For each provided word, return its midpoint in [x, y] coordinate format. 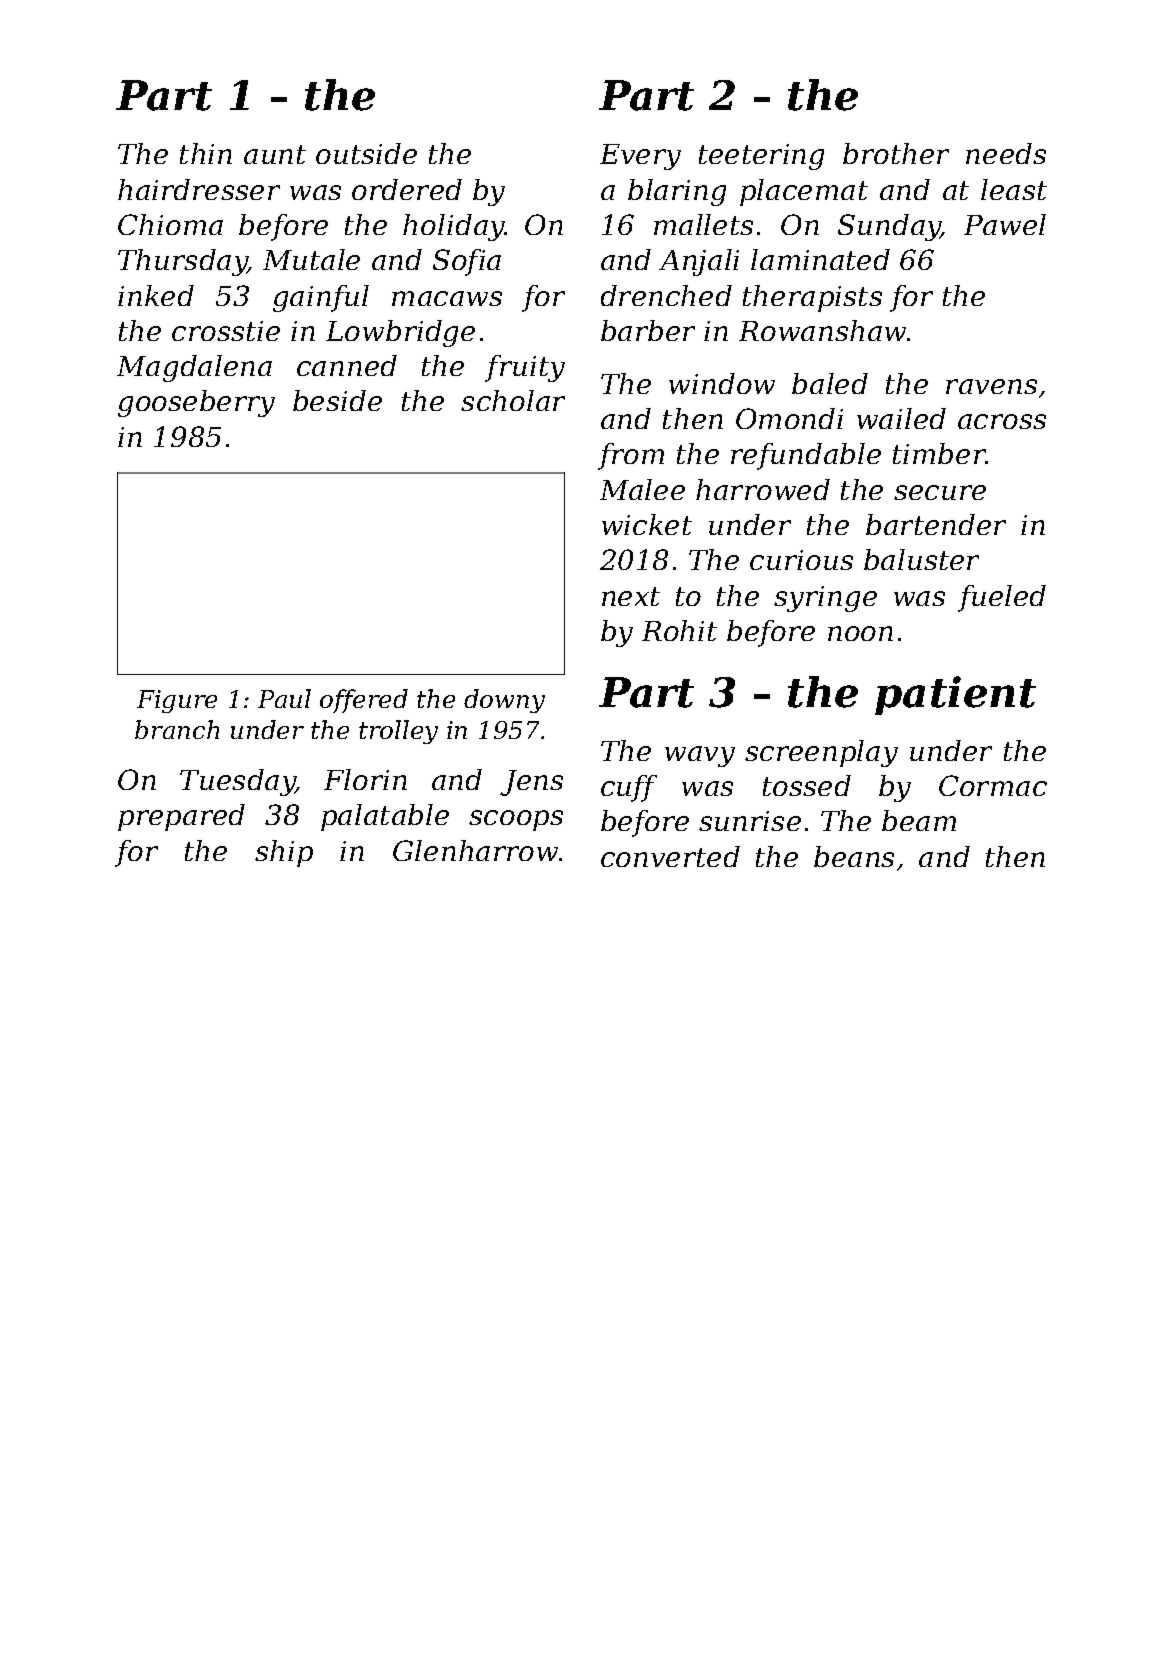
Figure [177, 701]
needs [1006, 153]
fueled [1002, 598]
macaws [447, 298]
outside [366, 153]
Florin [365, 779]
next [631, 596]
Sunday [889, 227]
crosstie [226, 331]
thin [206, 153]
